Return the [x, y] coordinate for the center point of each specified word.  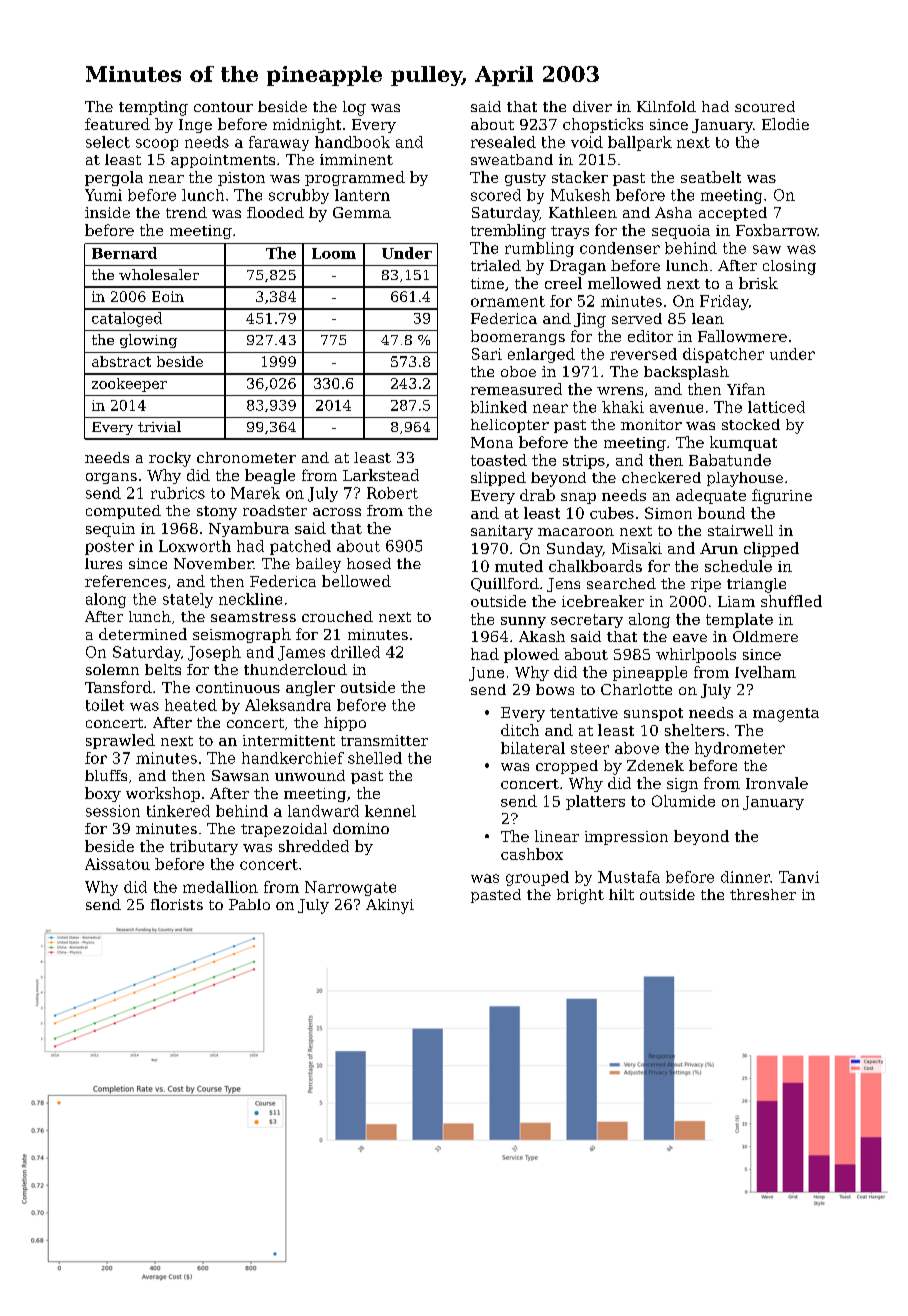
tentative [584, 712]
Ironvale [777, 783]
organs [111, 478]
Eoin [168, 296]
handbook [352, 142]
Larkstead [381, 475]
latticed [776, 407]
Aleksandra [288, 705]
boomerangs [518, 337]
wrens [620, 391]
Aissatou [117, 864]
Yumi [103, 195]
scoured [765, 106]
